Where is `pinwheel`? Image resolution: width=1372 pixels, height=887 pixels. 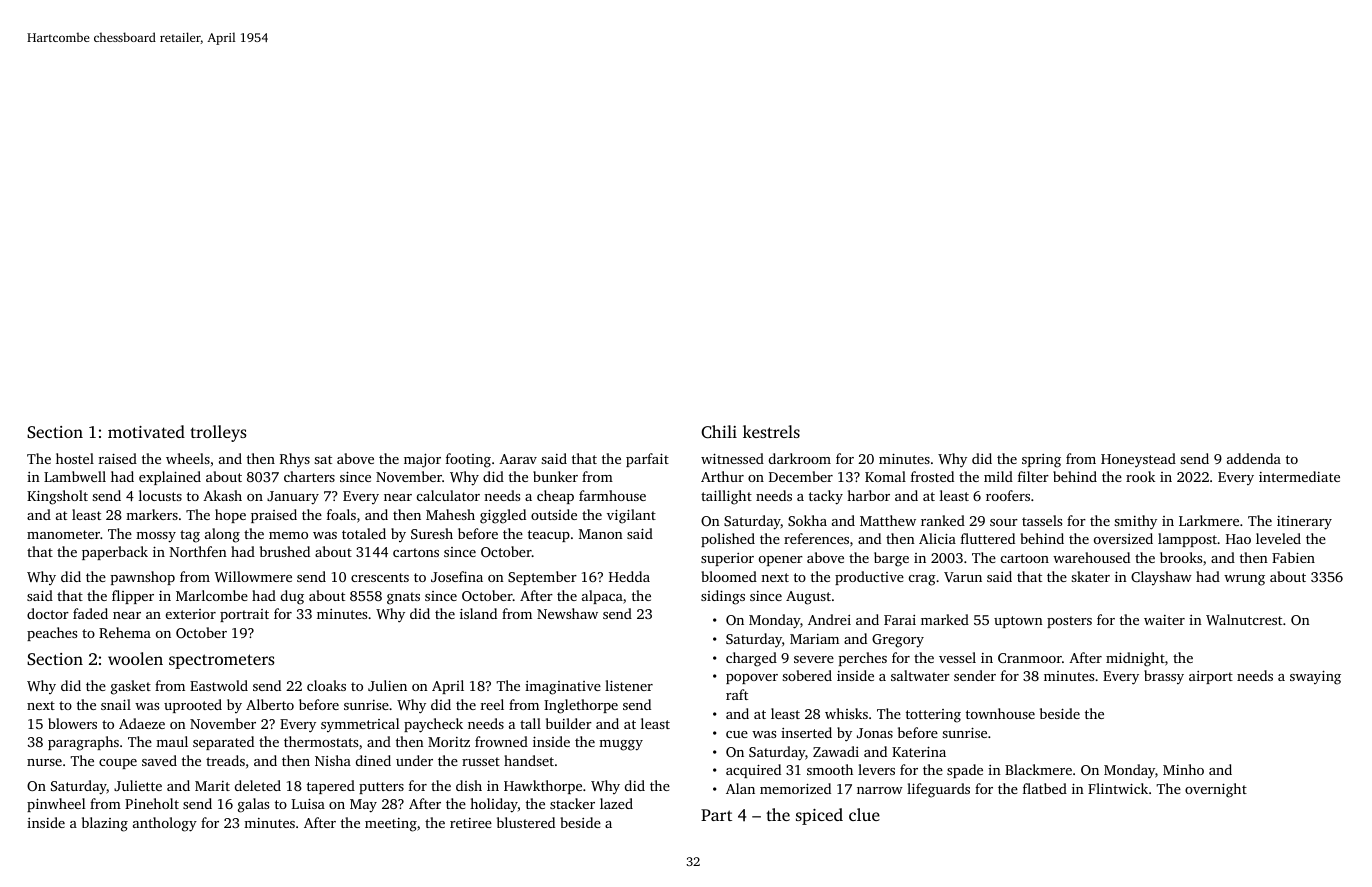
pinwheel is located at coordinates (56, 805).
